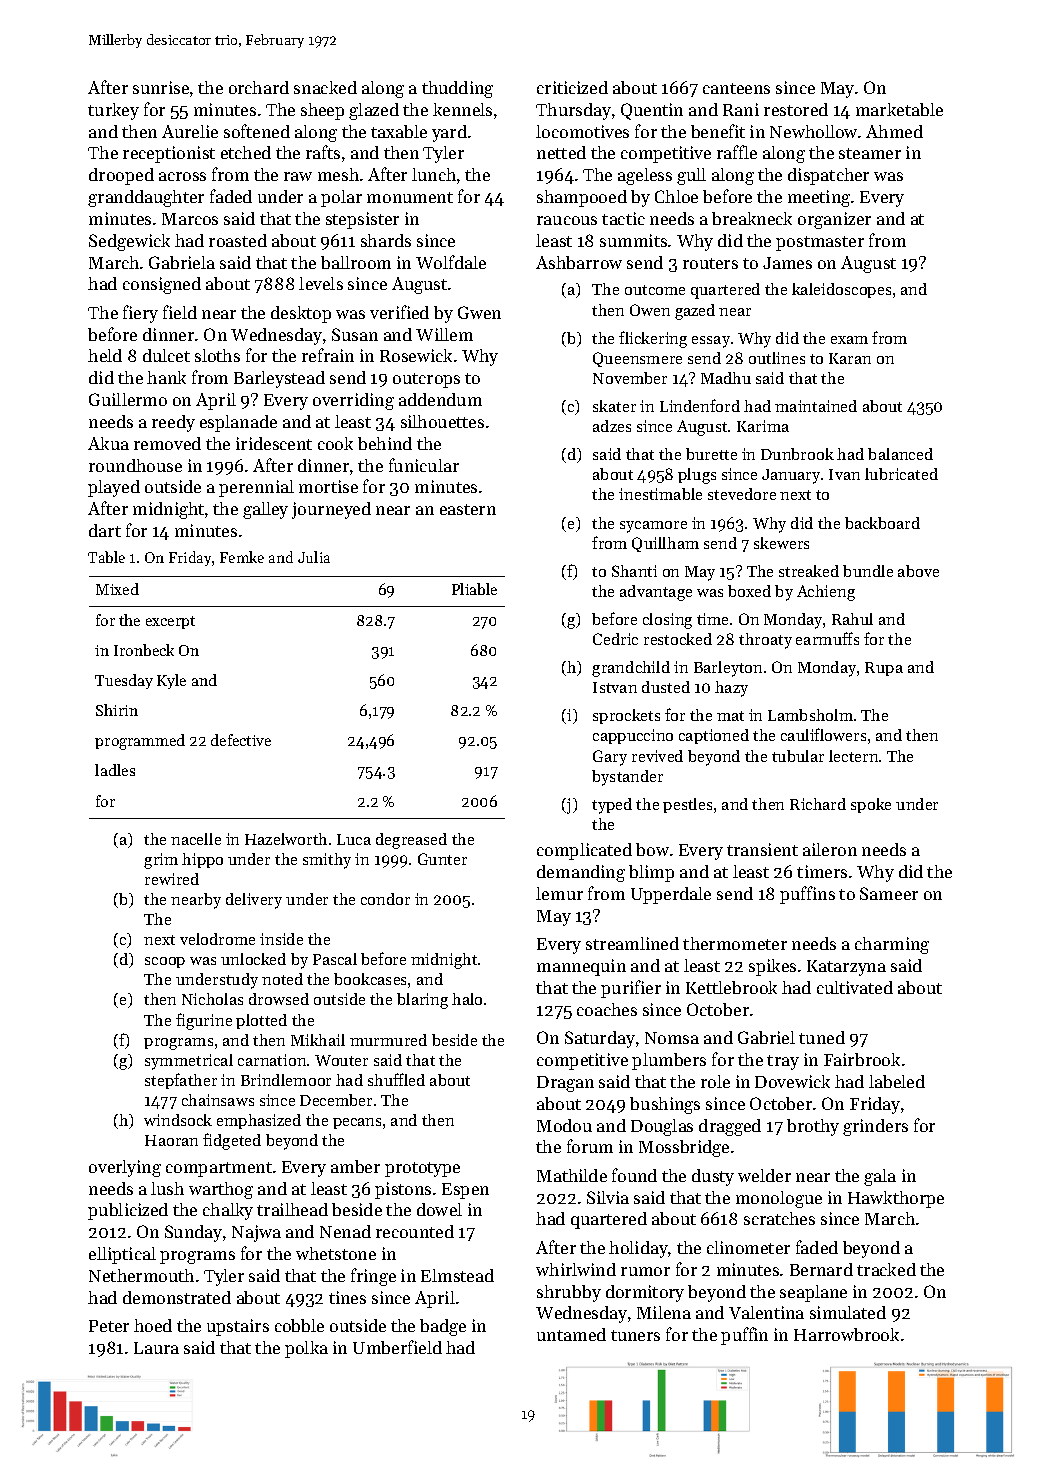 The image size is (1042, 1480). What do you see at coordinates (353, 401) in the screenshot?
I see `overriding` at bounding box center [353, 401].
